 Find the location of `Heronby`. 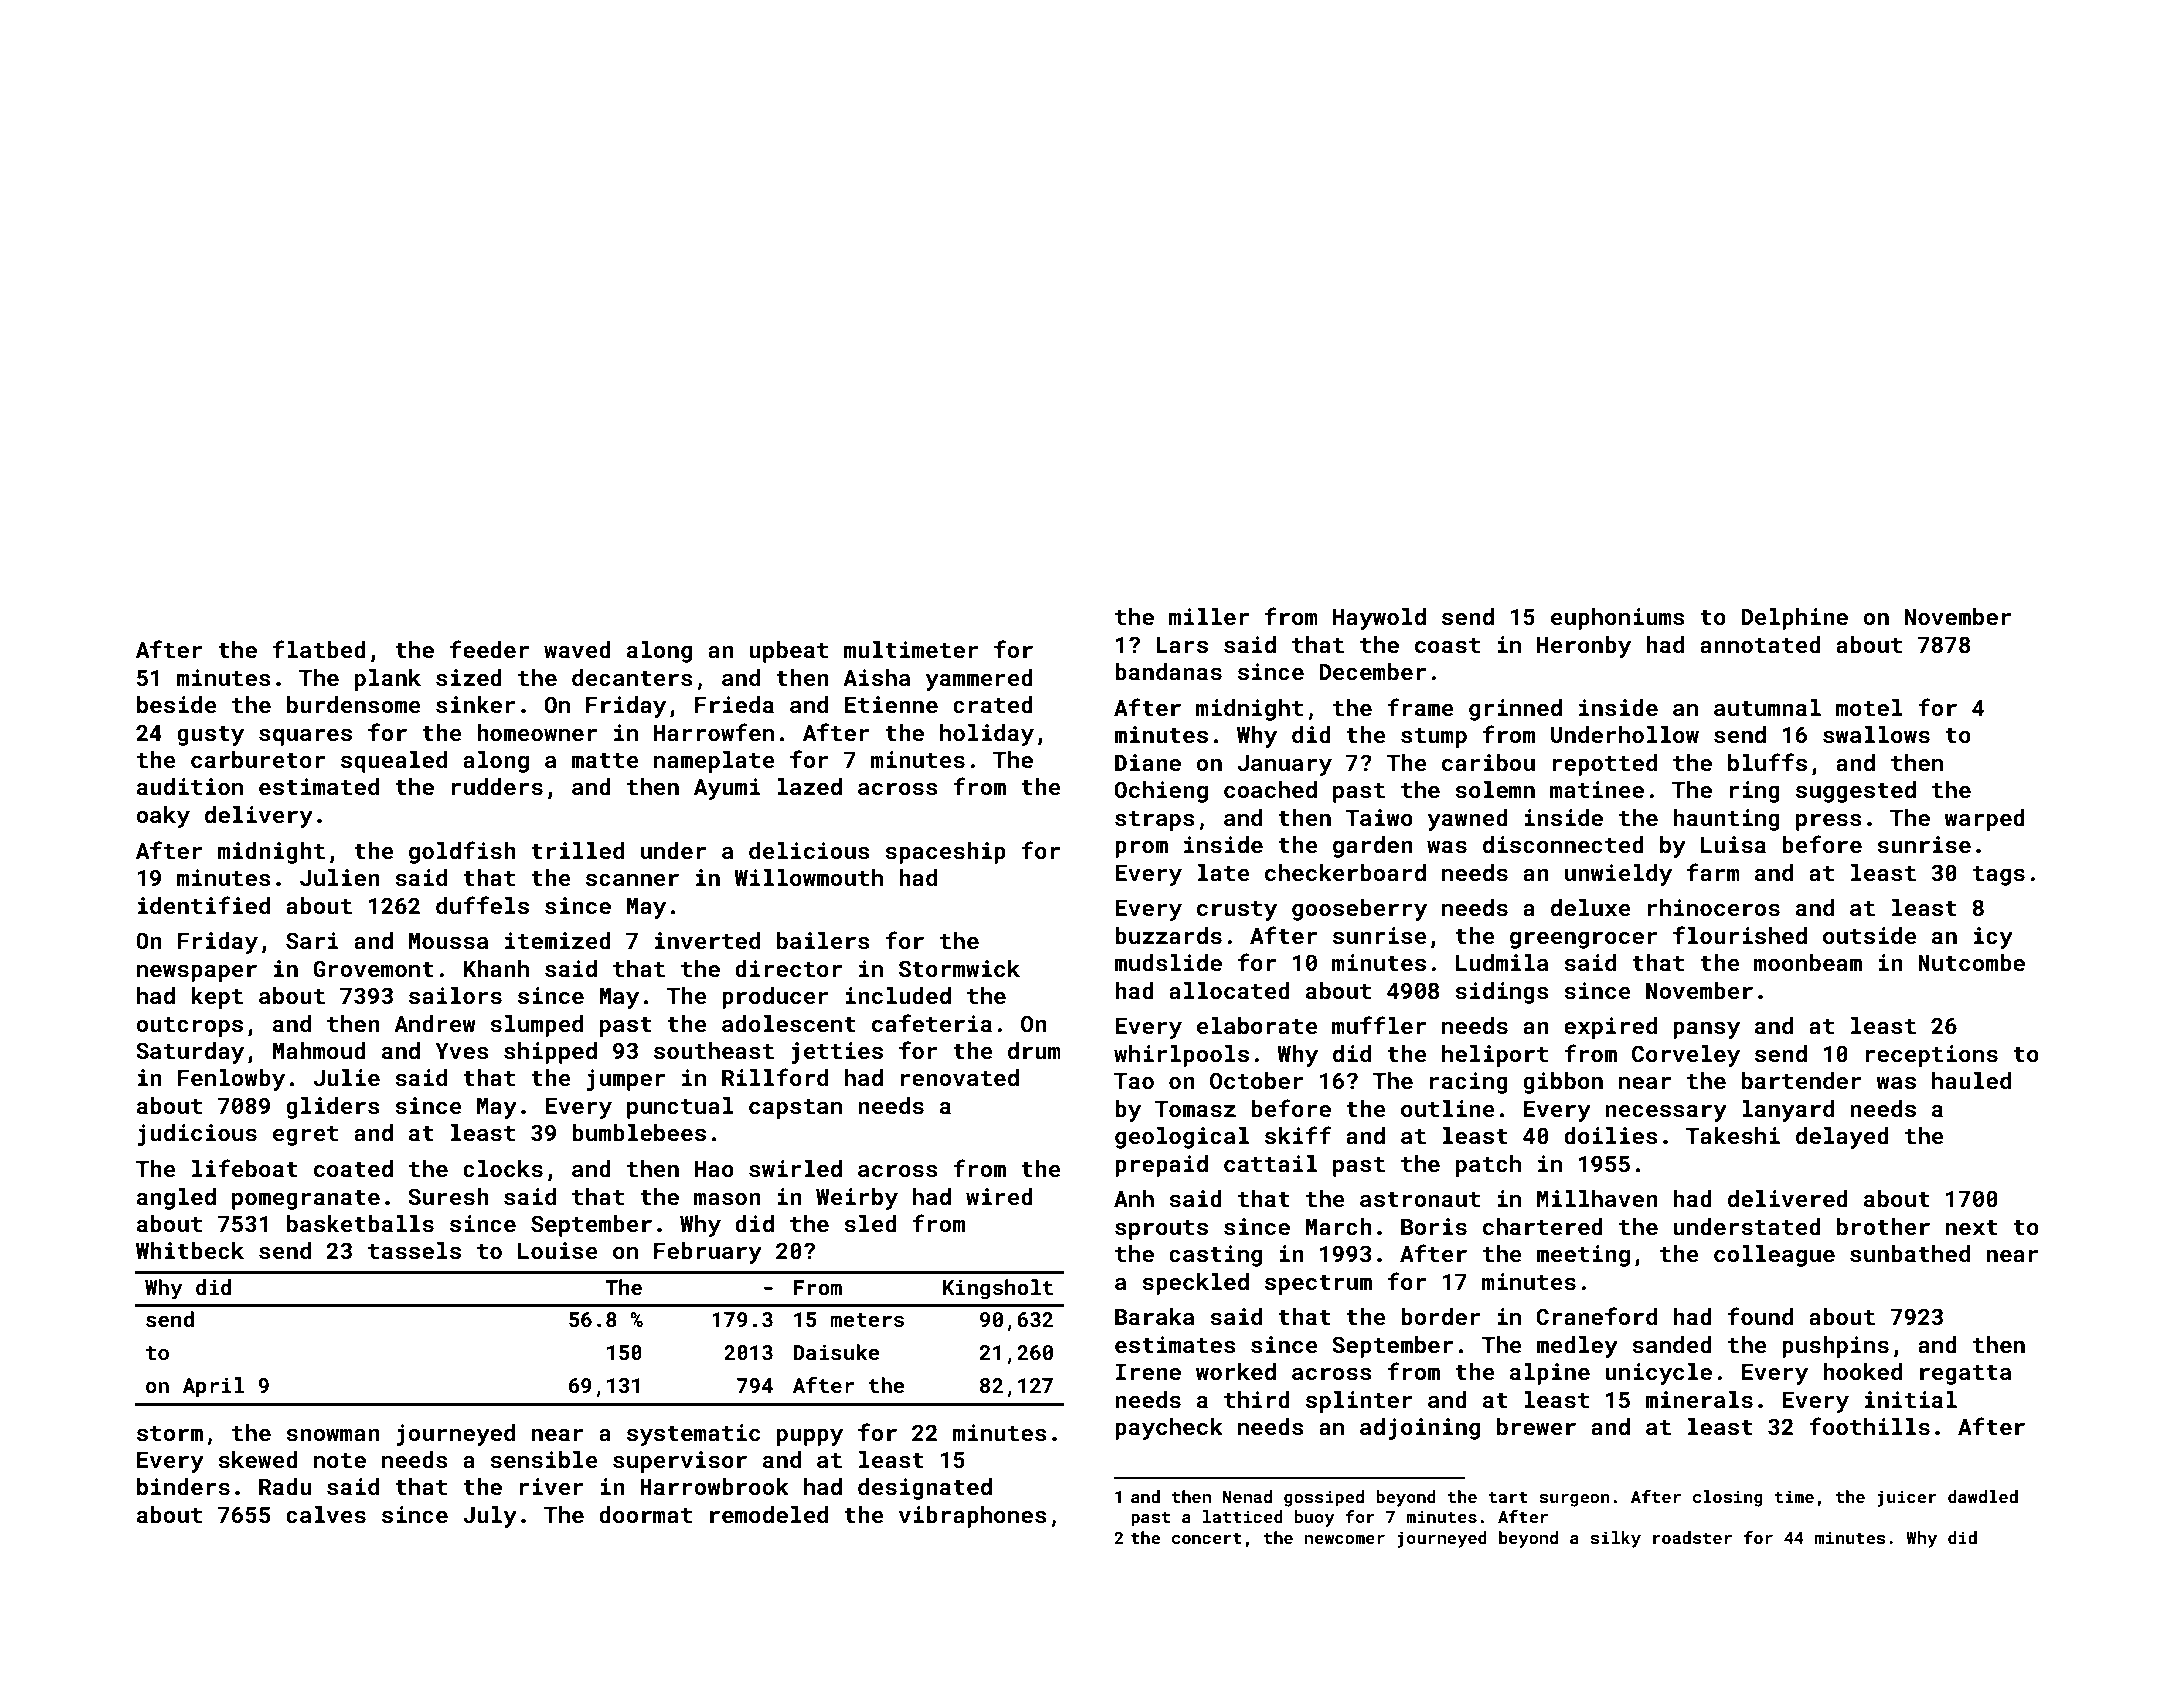

Heronby is located at coordinates (1584, 647).
